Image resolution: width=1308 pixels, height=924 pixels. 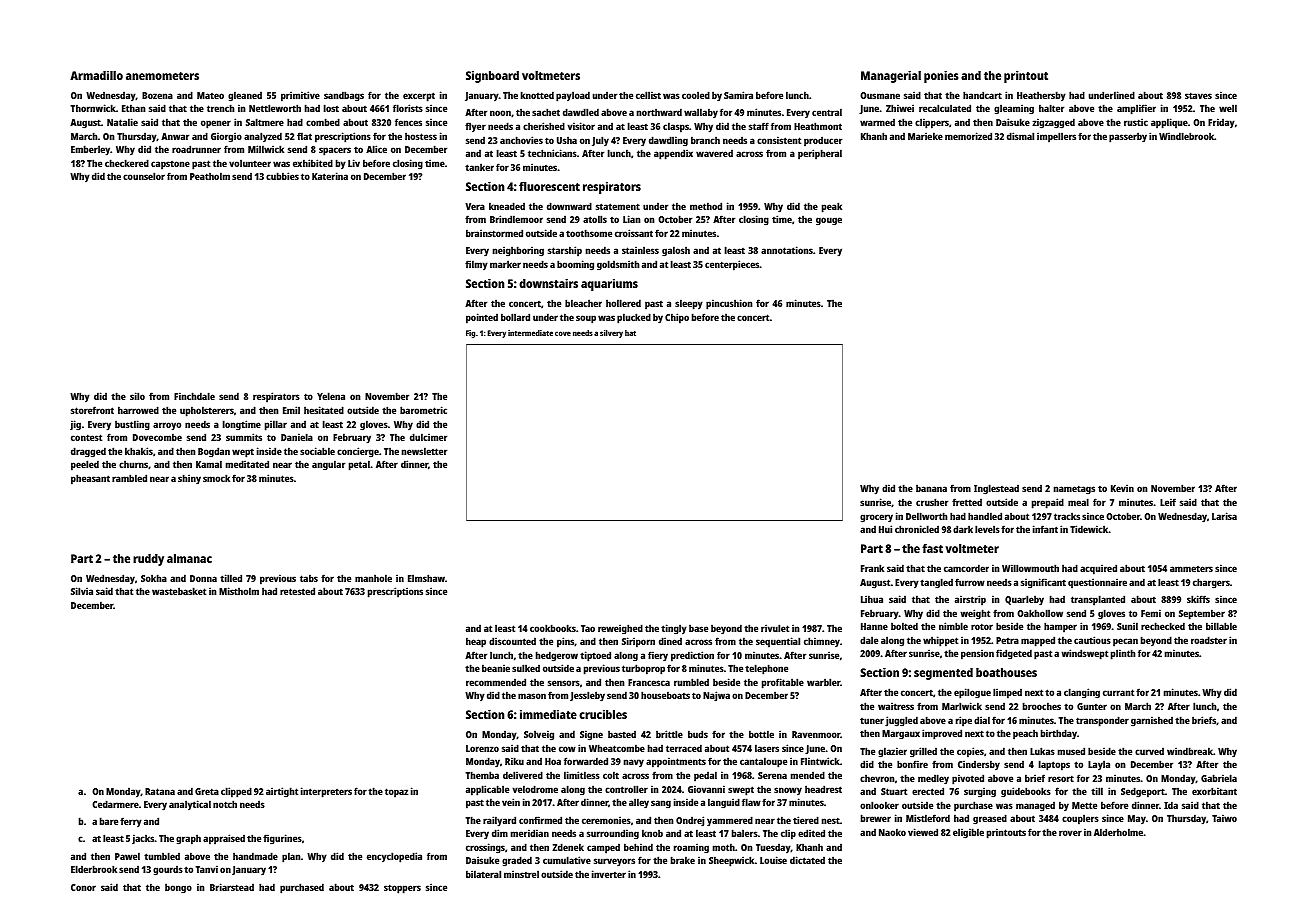 What do you see at coordinates (1043, 583) in the screenshot?
I see `significant` at bounding box center [1043, 583].
